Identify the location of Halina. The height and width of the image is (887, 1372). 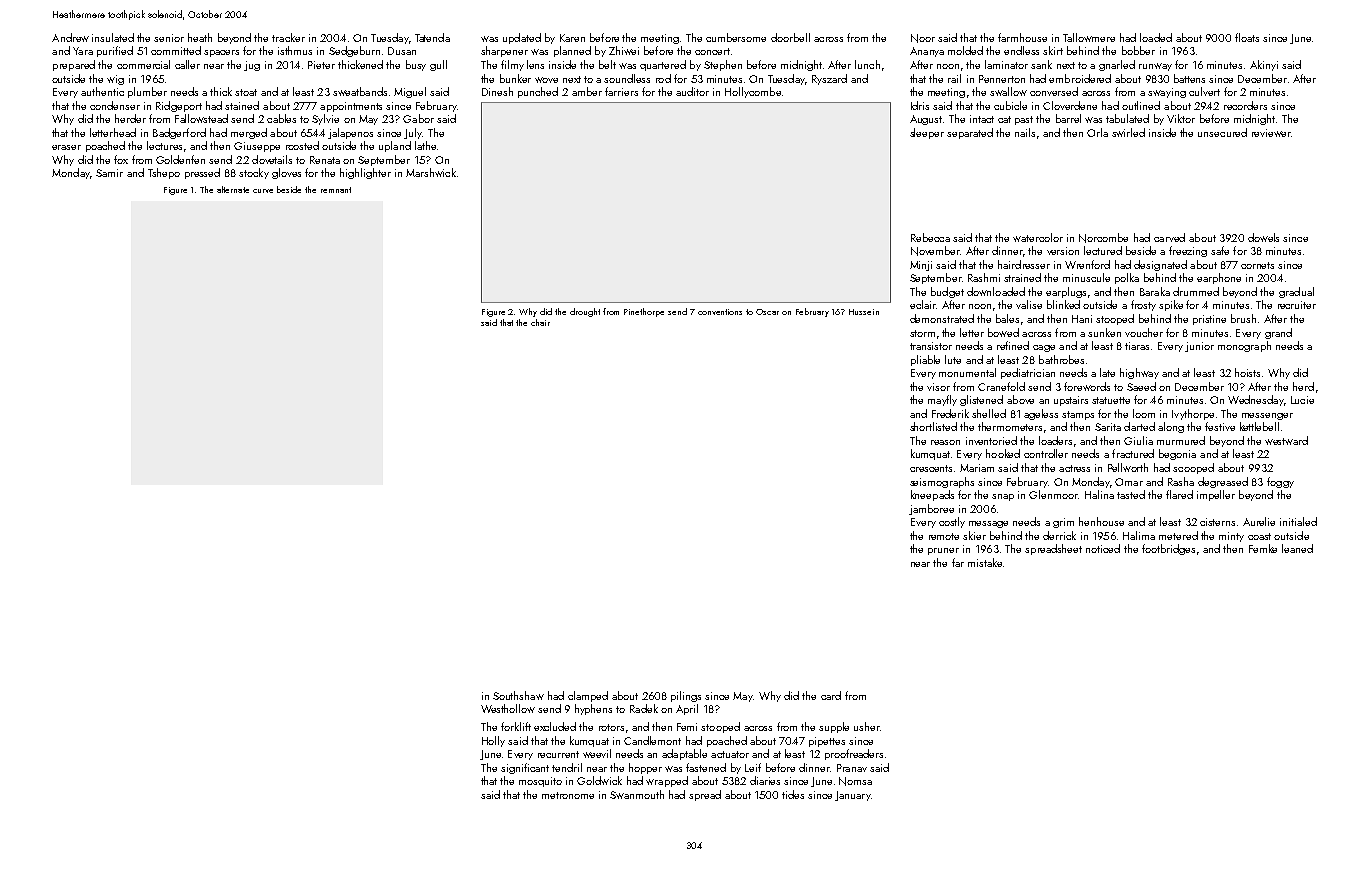
(1099, 494).
